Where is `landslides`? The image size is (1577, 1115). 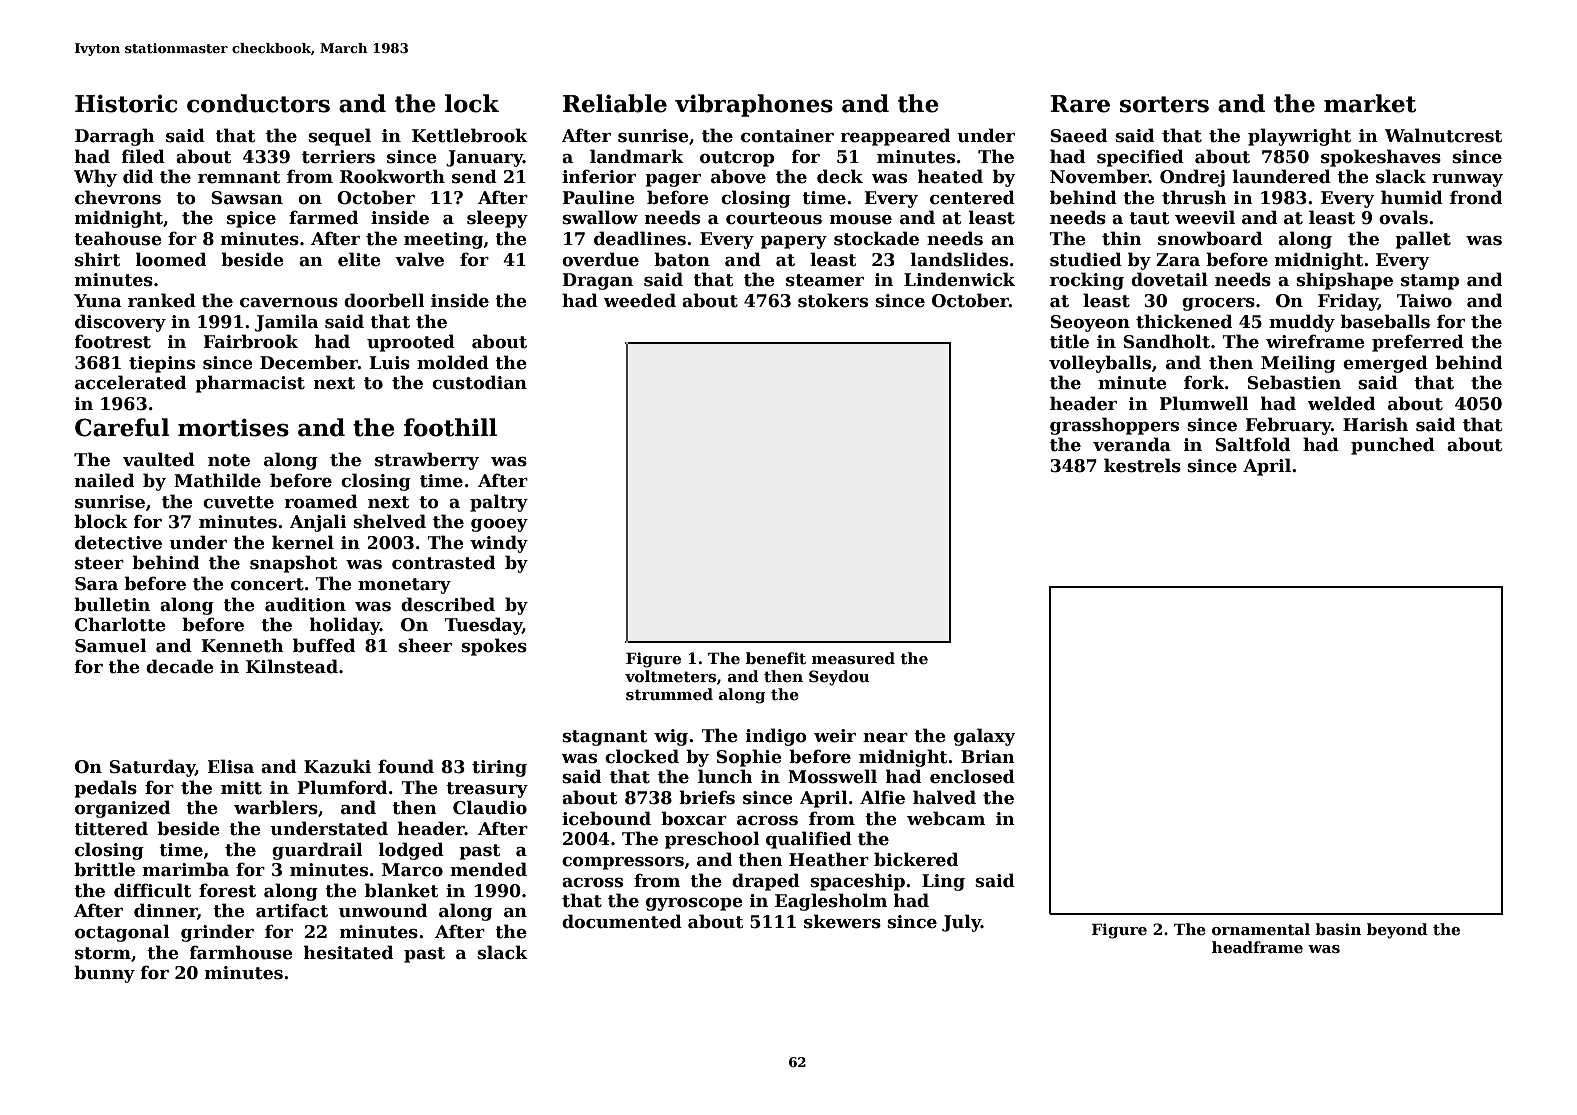
landslides is located at coordinates (959, 259).
